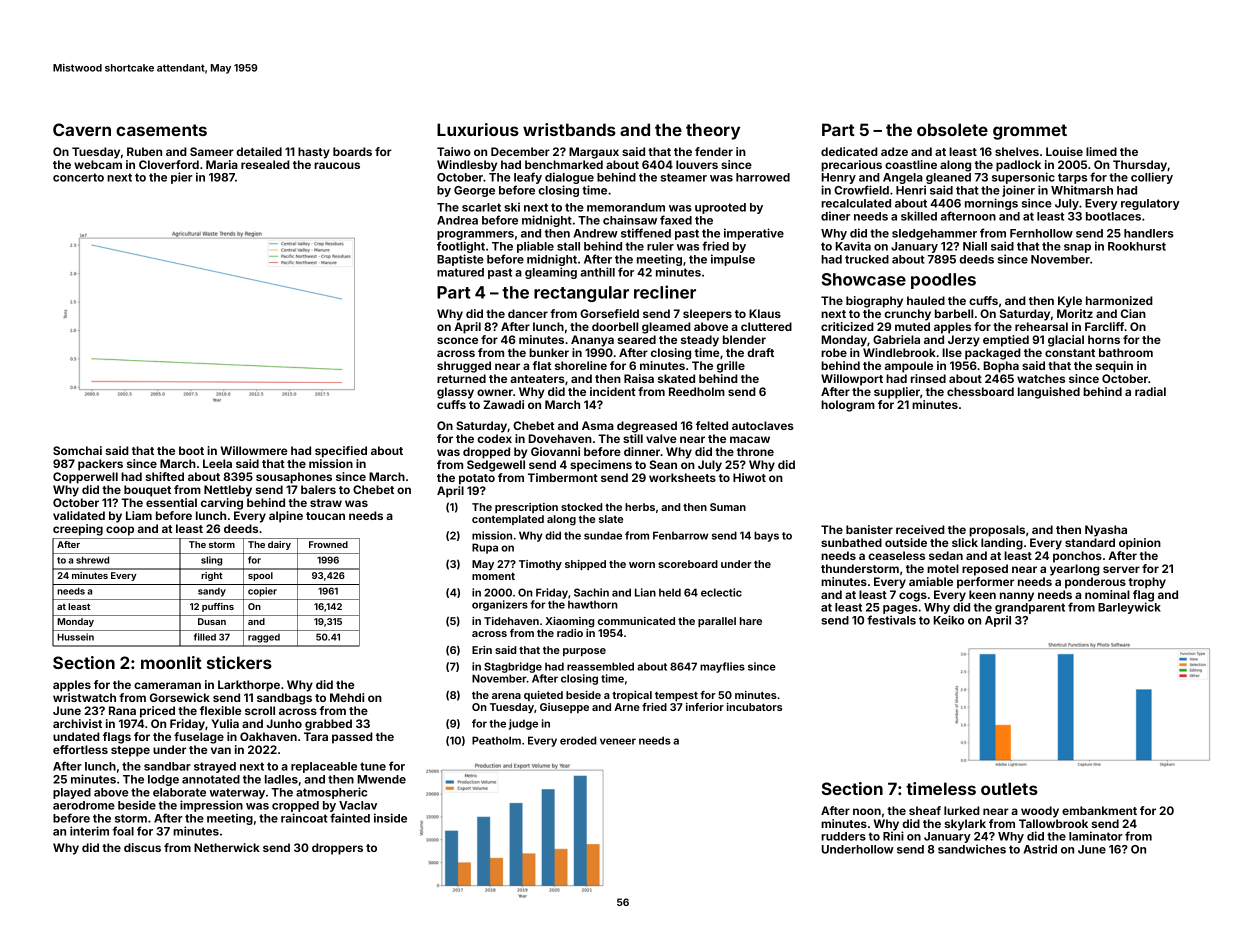 The height and width of the screenshot is (952, 1233). Describe the element at coordinates (78, 177) in the screenshot. I see `concerto` at that location.
